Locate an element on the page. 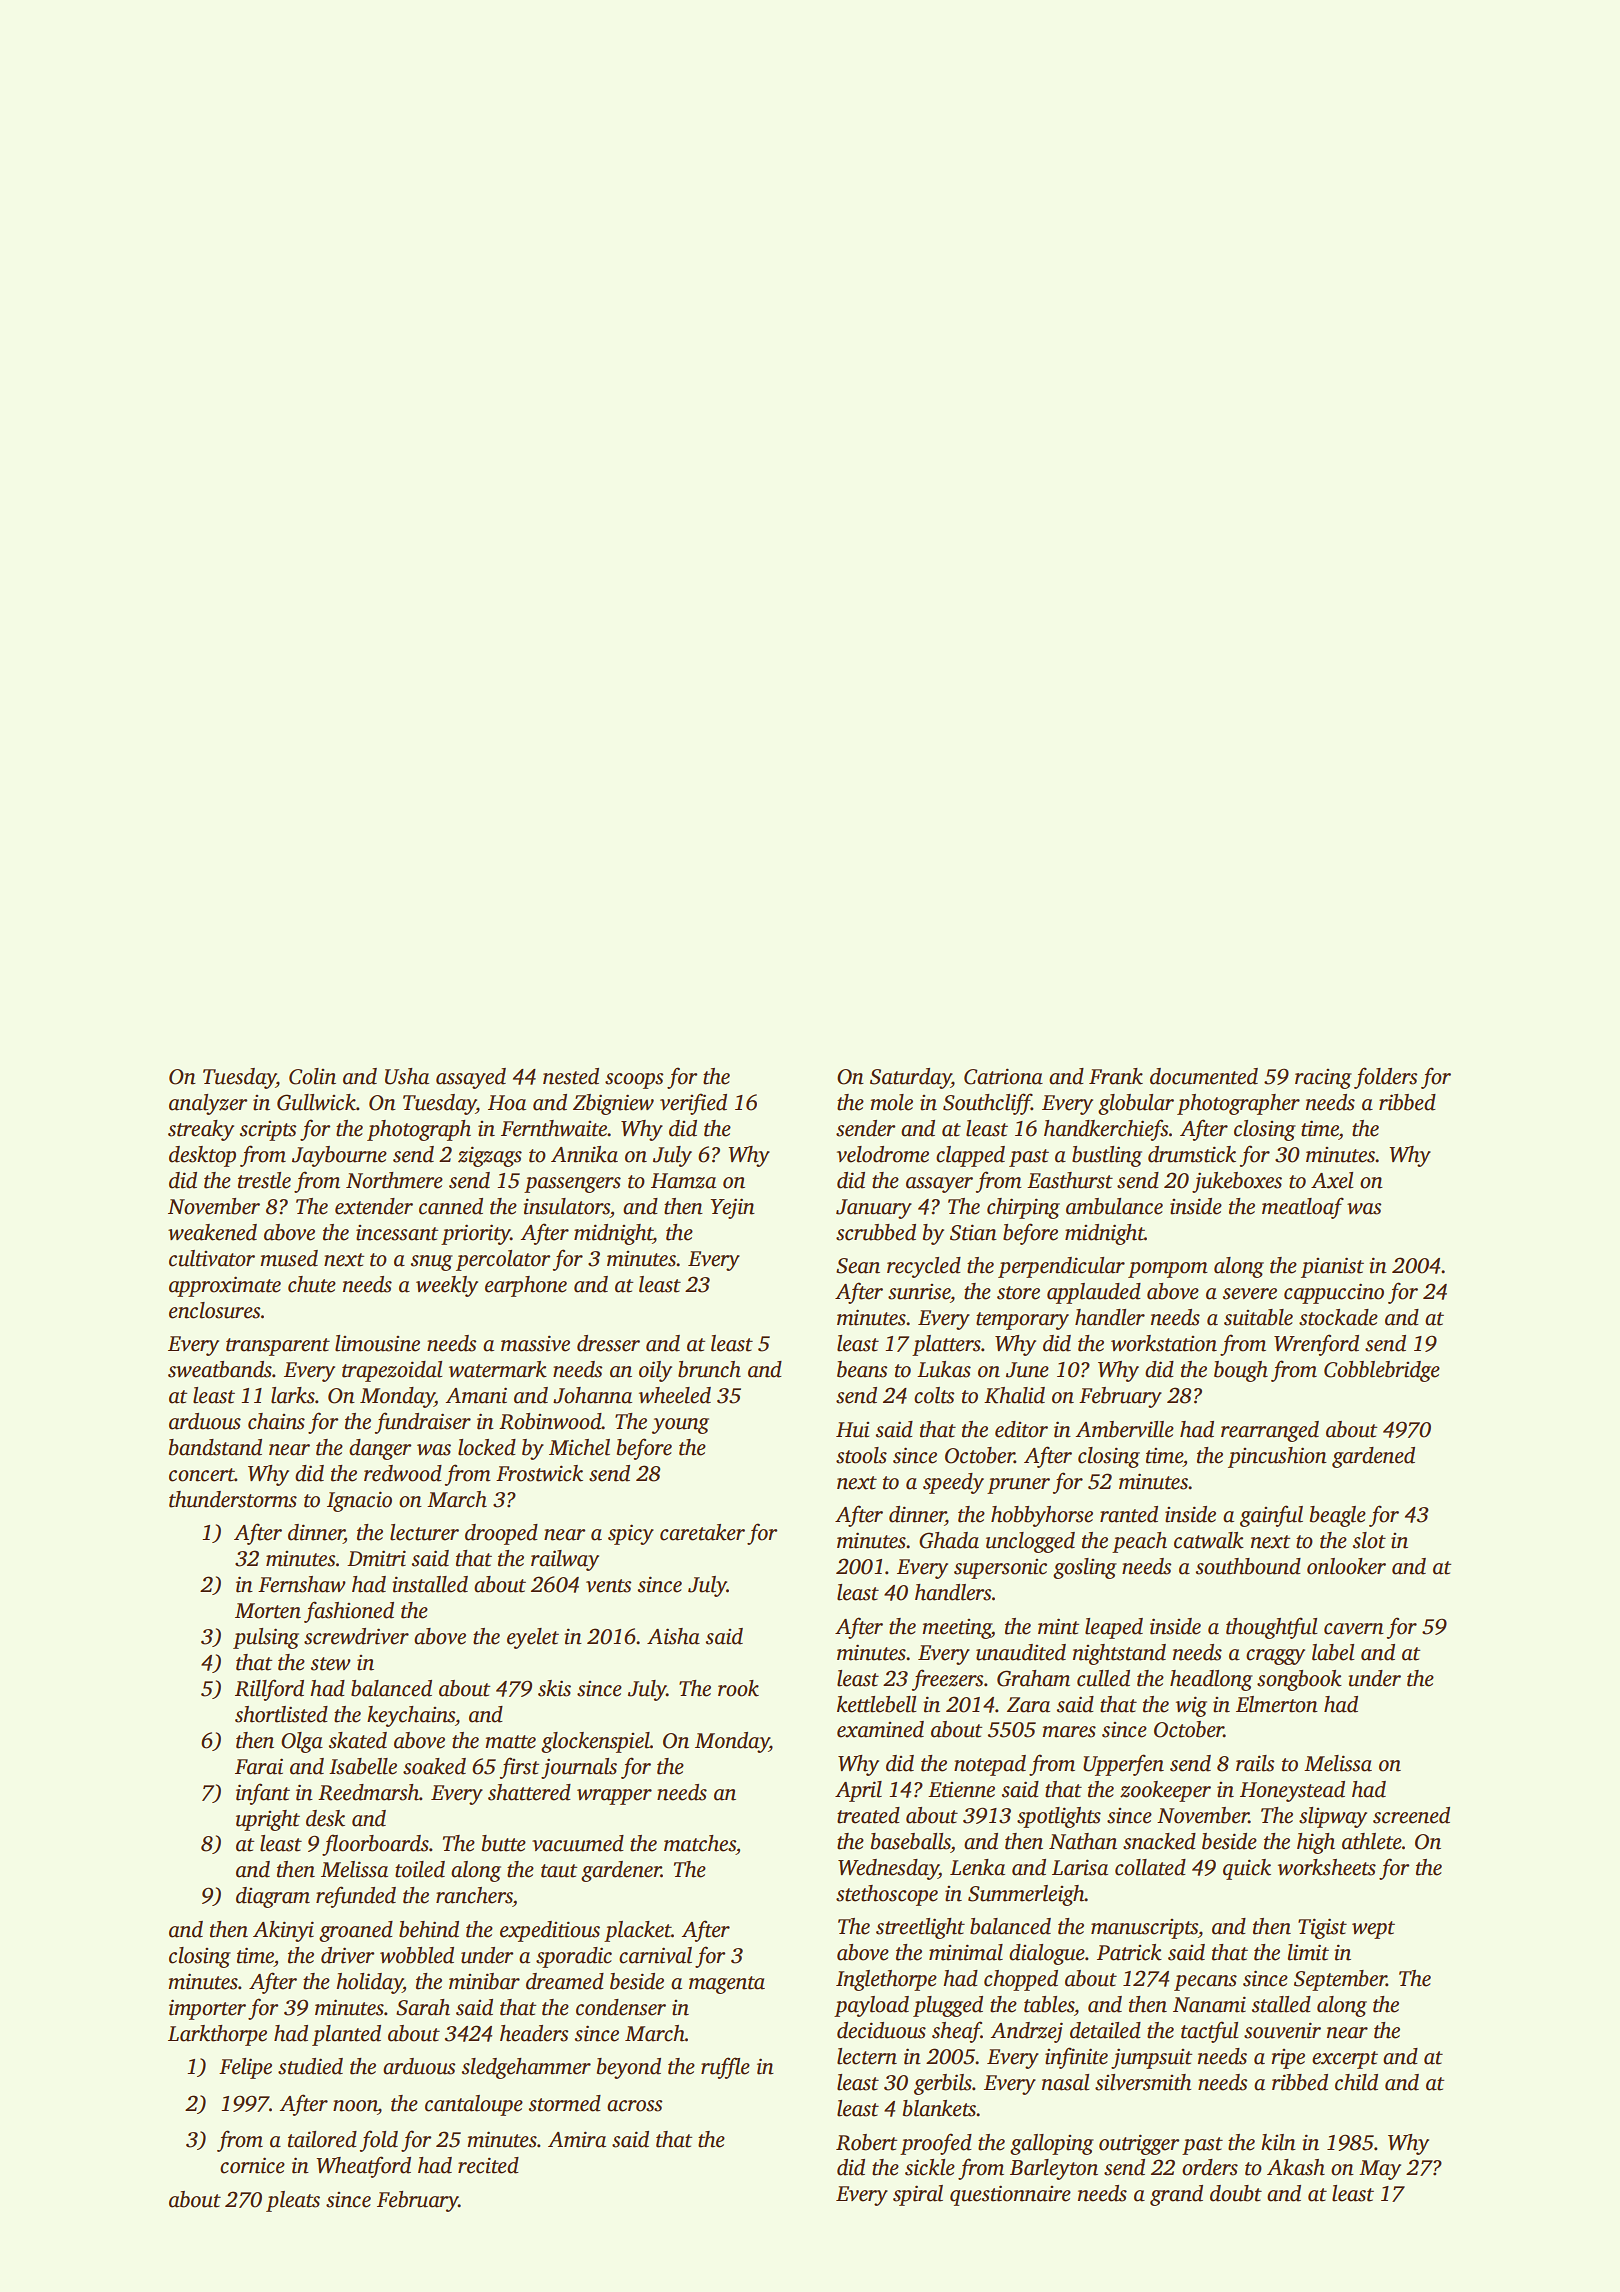 The height and width of the page is (2292, 1620). floorboards is located at coordinates (375, 1845).
